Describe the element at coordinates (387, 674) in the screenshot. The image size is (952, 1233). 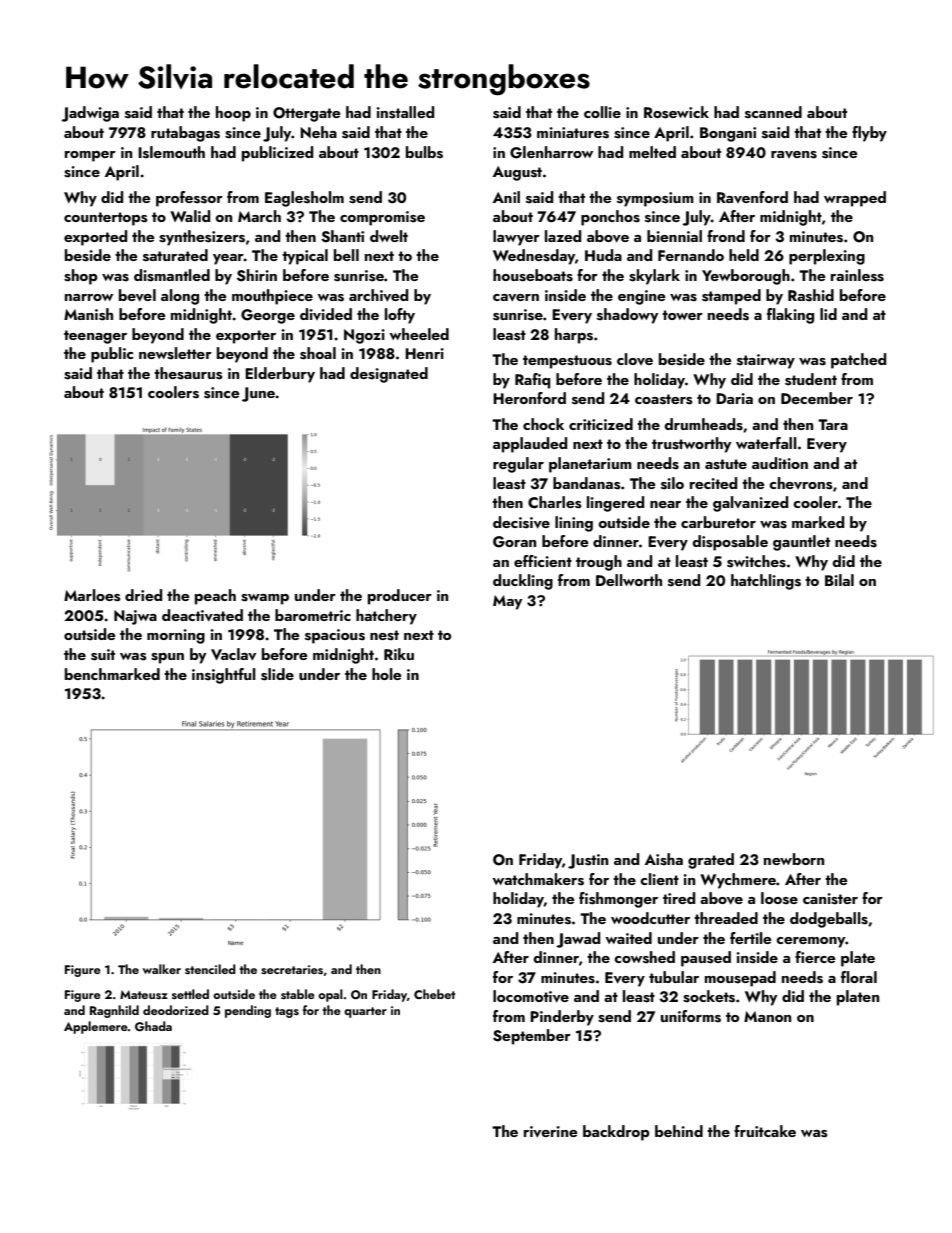
I see `hole` at that location.
